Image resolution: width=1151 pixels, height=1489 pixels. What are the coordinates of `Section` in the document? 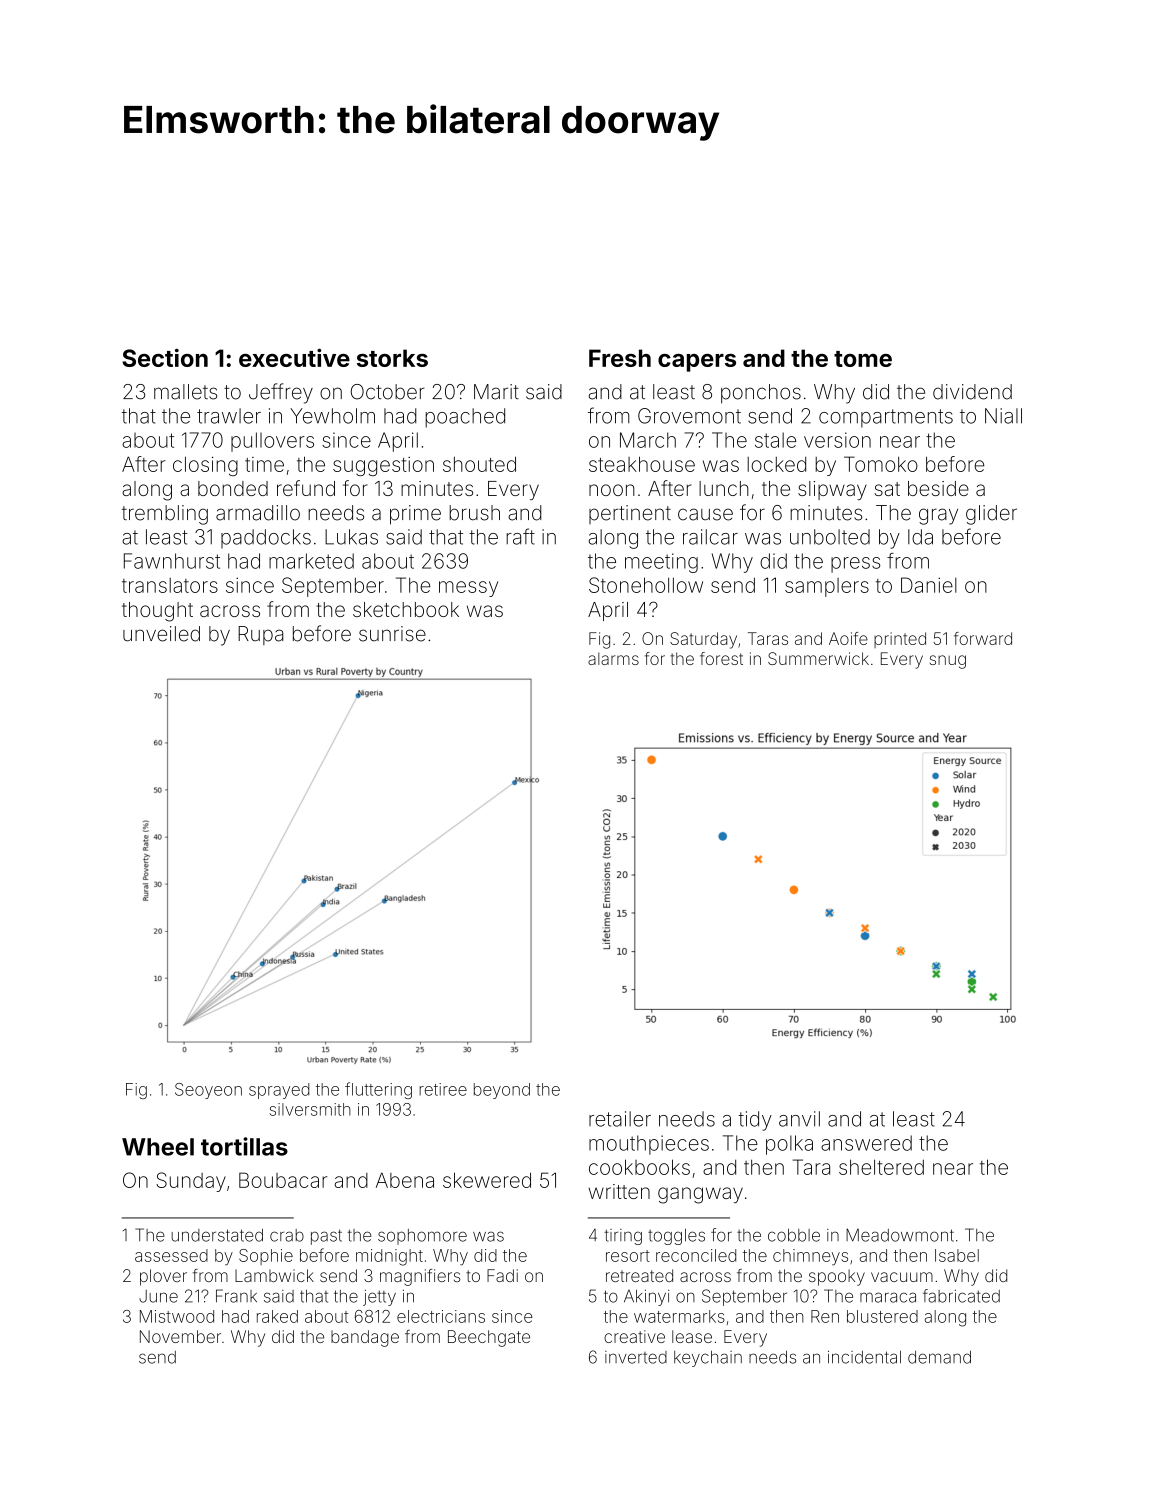 It's located at (165, 358).
